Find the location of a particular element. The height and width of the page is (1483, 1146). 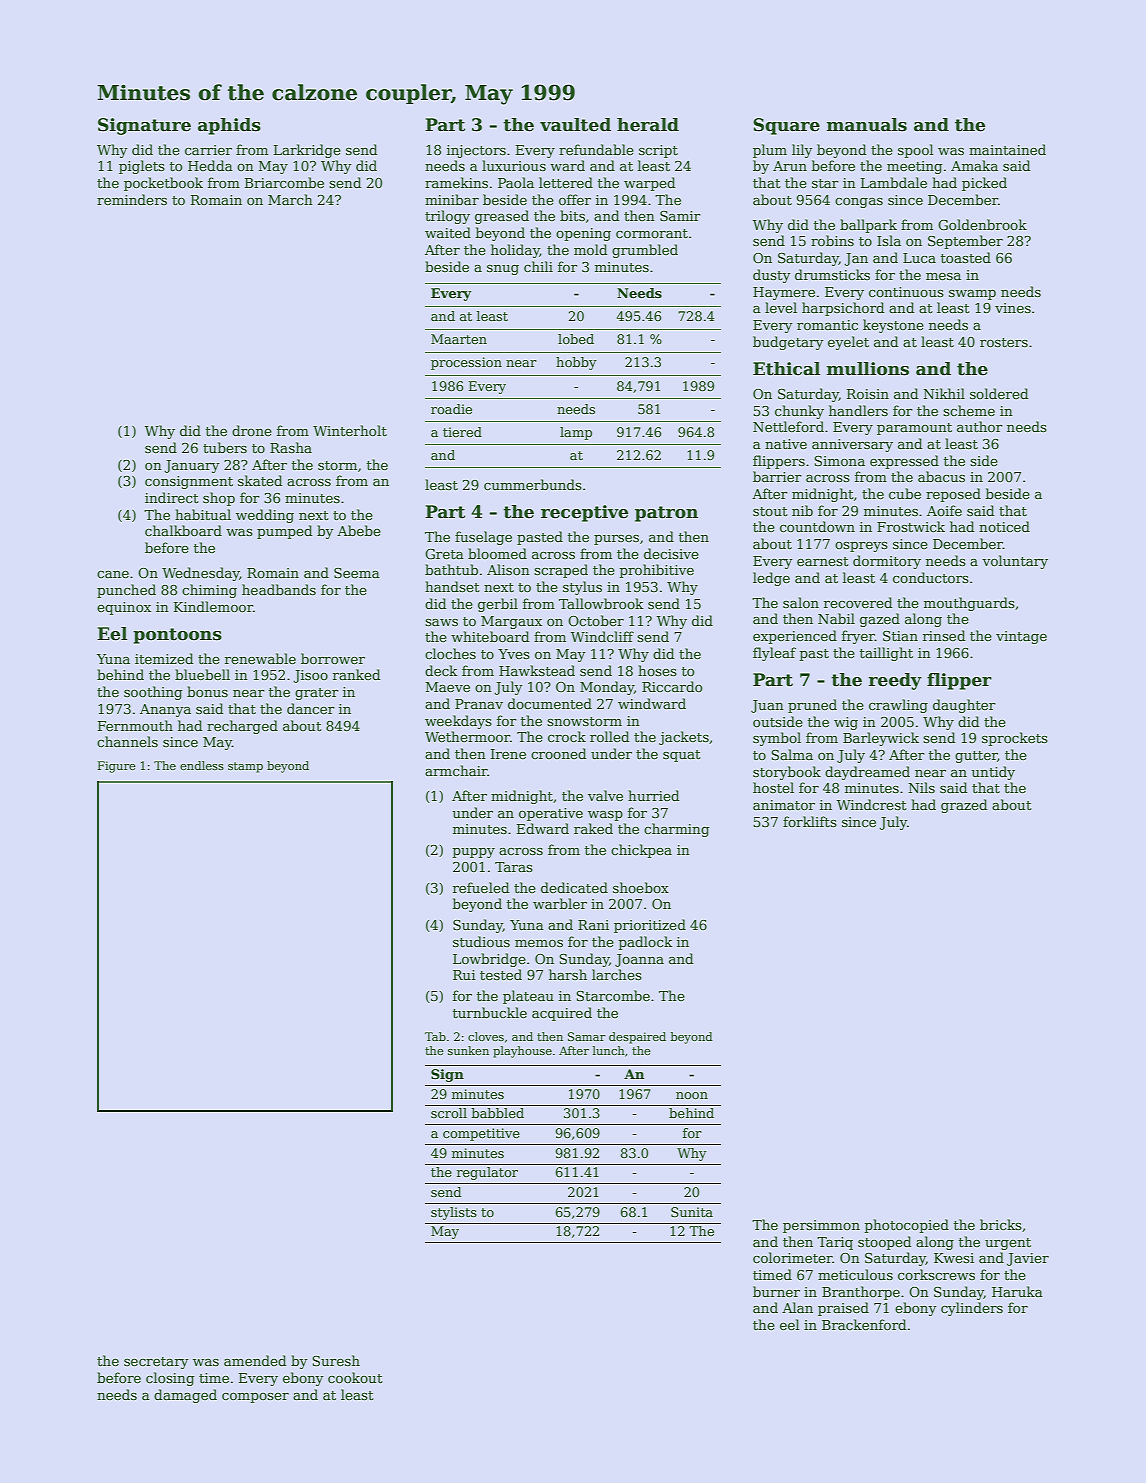

mullions is located at coordinates (868, 369).
